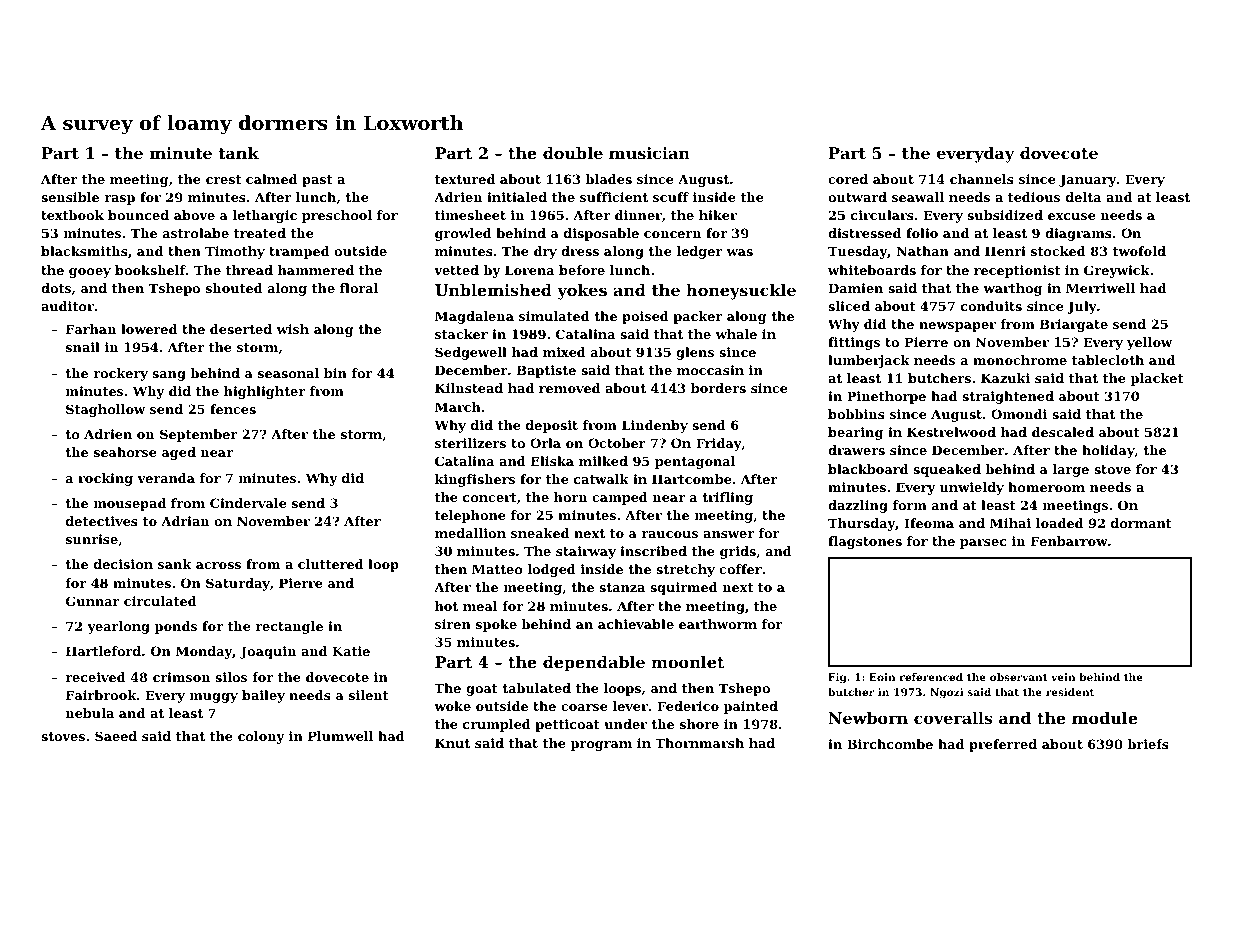 The image size is (1233, 952). What do you see at coordinates (239, 153) in the screenshot?
I see `tank` at bounding box center [239, 153].
